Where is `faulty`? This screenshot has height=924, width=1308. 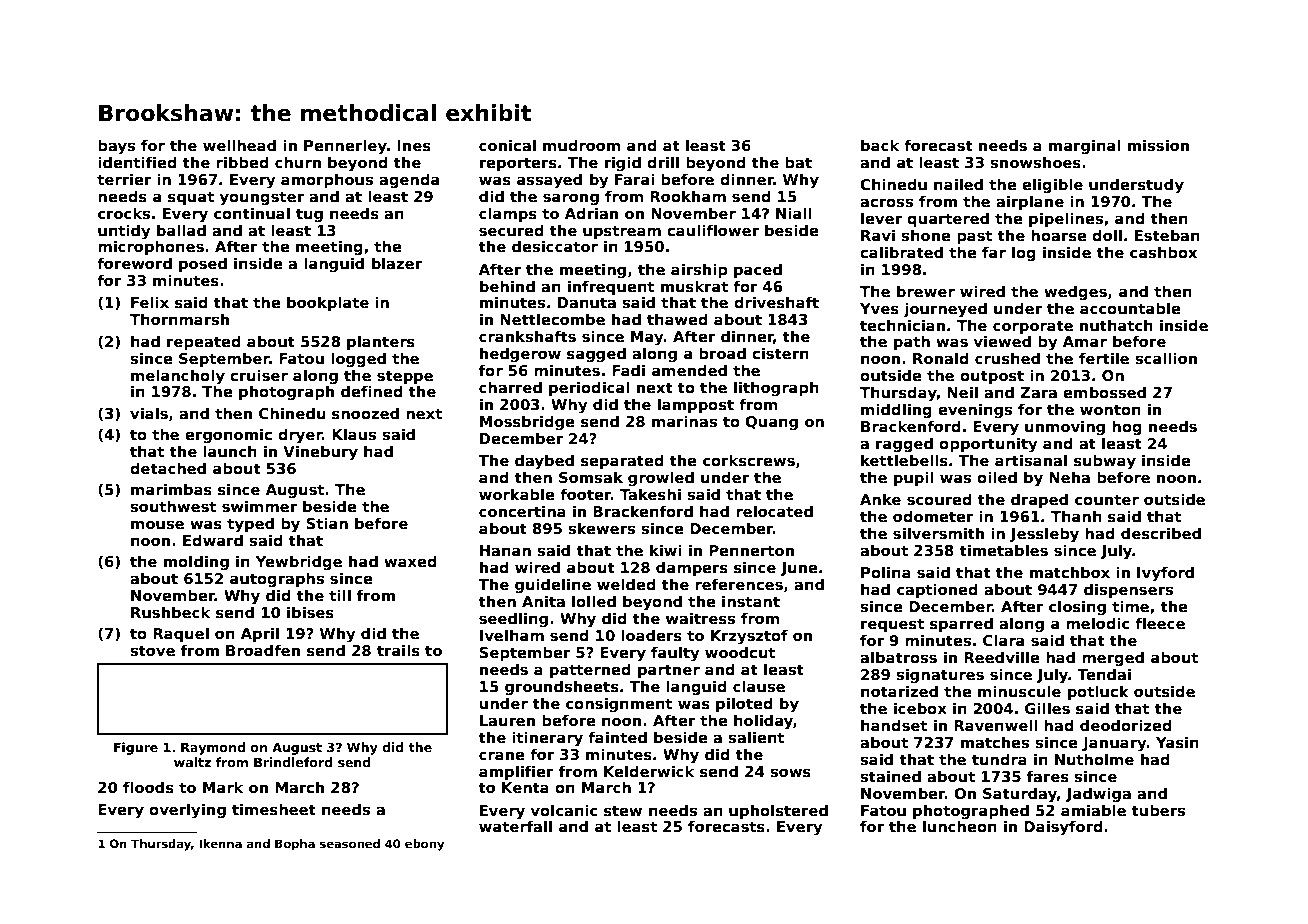
faulty is located at coordinates (675, 653).
